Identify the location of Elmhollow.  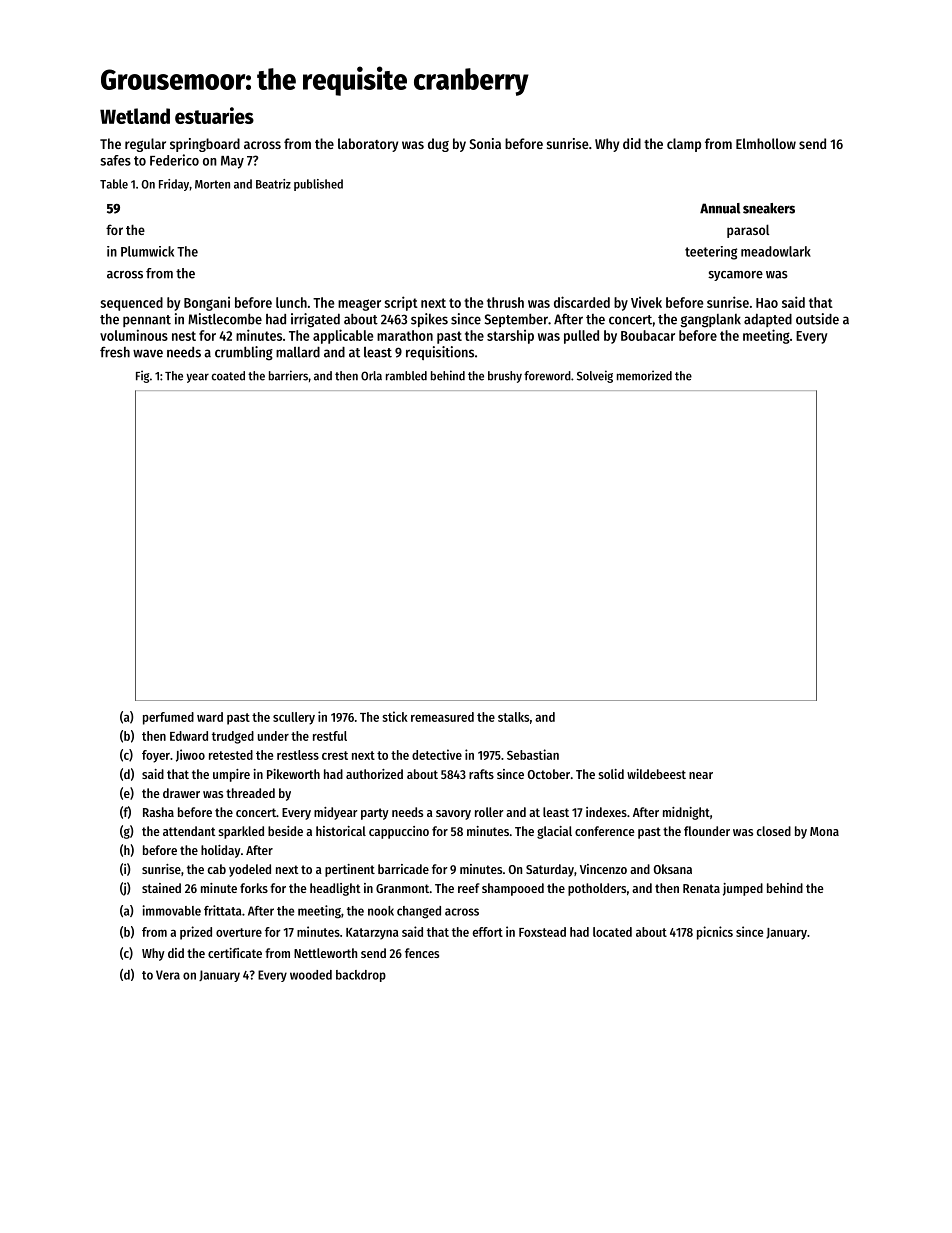
(766, 143).
